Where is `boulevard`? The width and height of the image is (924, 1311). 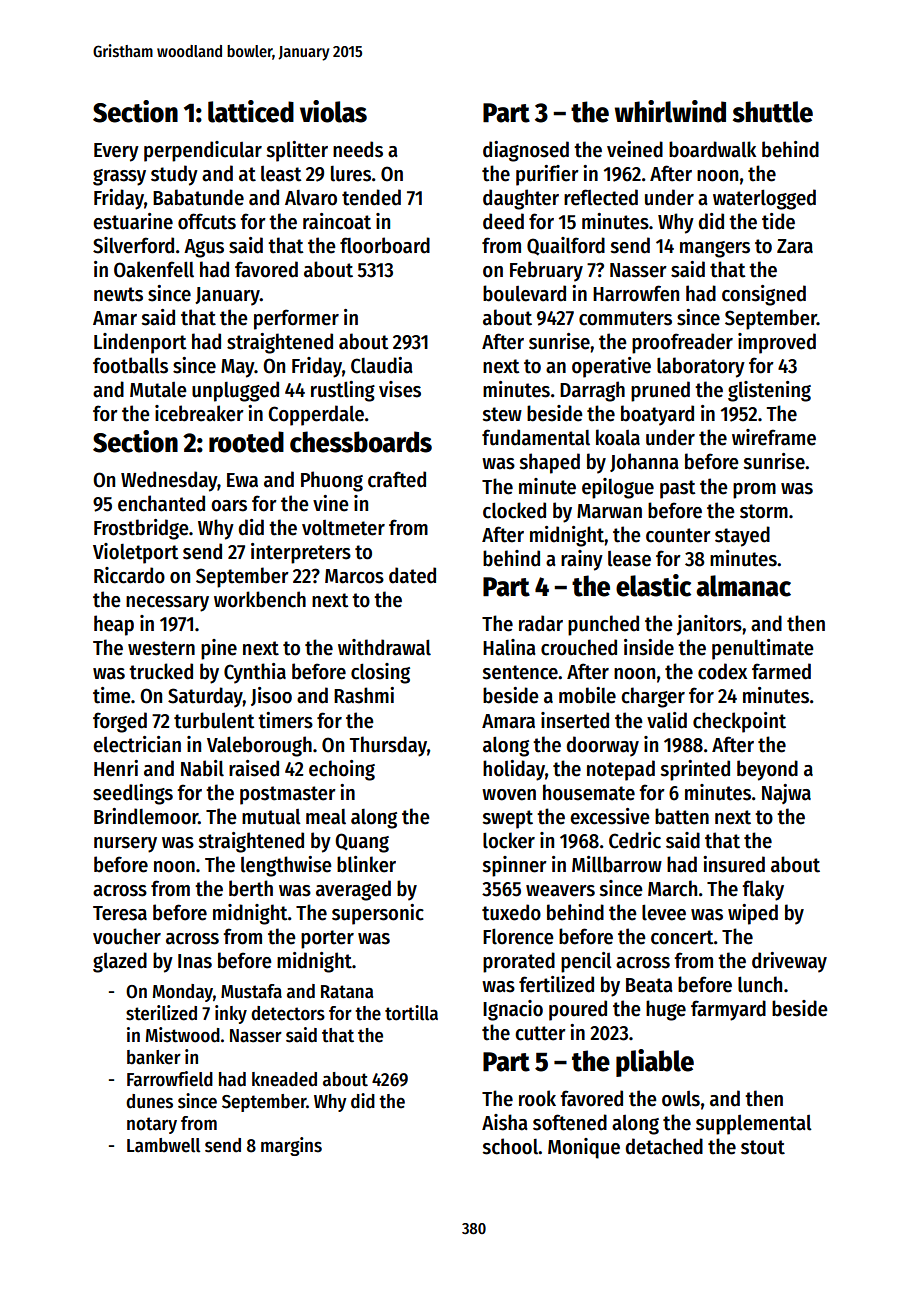
boulevard is located at coordinates (524, 293).
